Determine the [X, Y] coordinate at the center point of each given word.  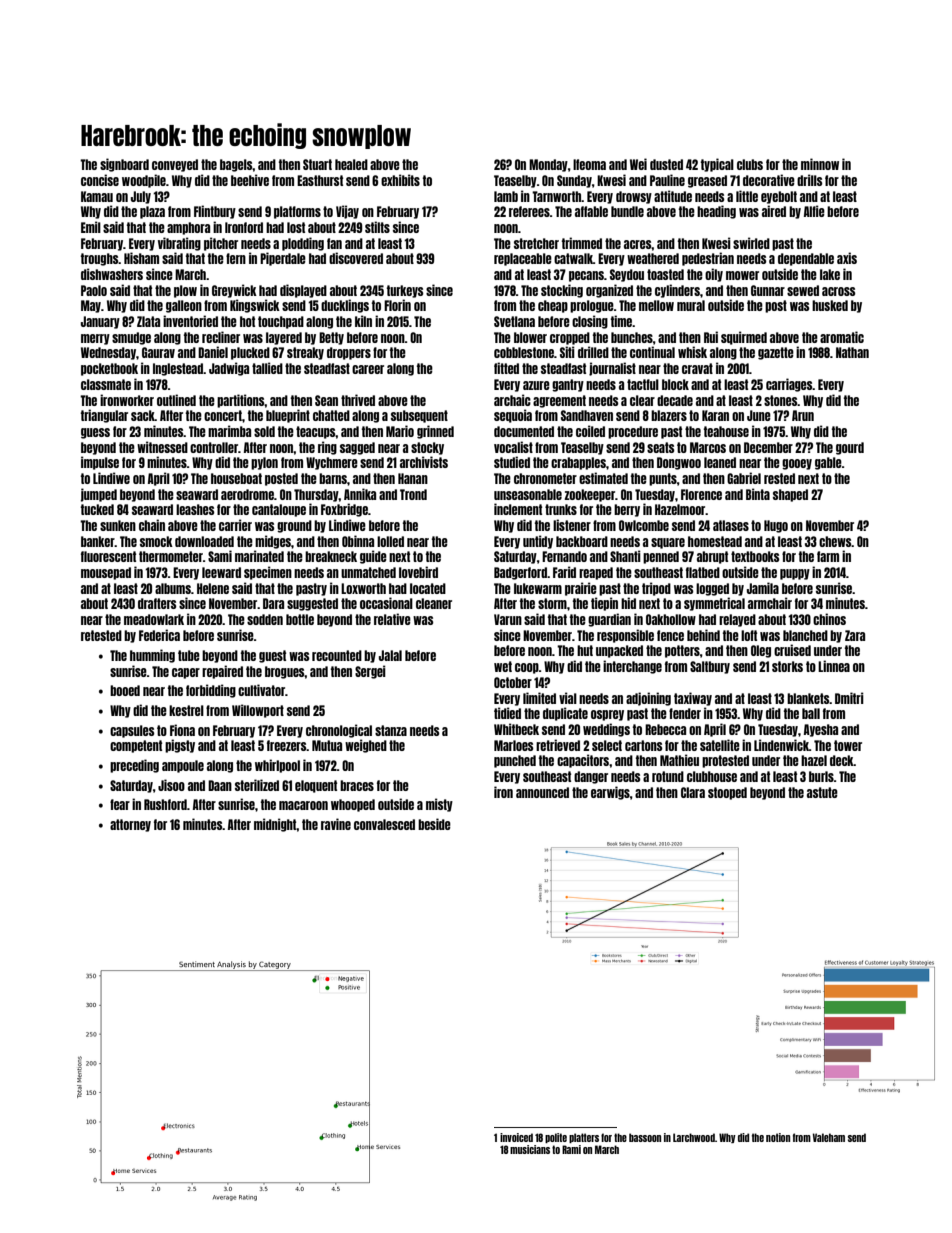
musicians [530, 1149]
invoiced [516, 1137]
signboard [124, 165]
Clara [693, 792]
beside [434, 824]
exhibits [400, 180]
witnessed [162, 447]
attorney [130, 825]
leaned [720, 462]
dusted [666, 164]
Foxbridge [344, 510]
